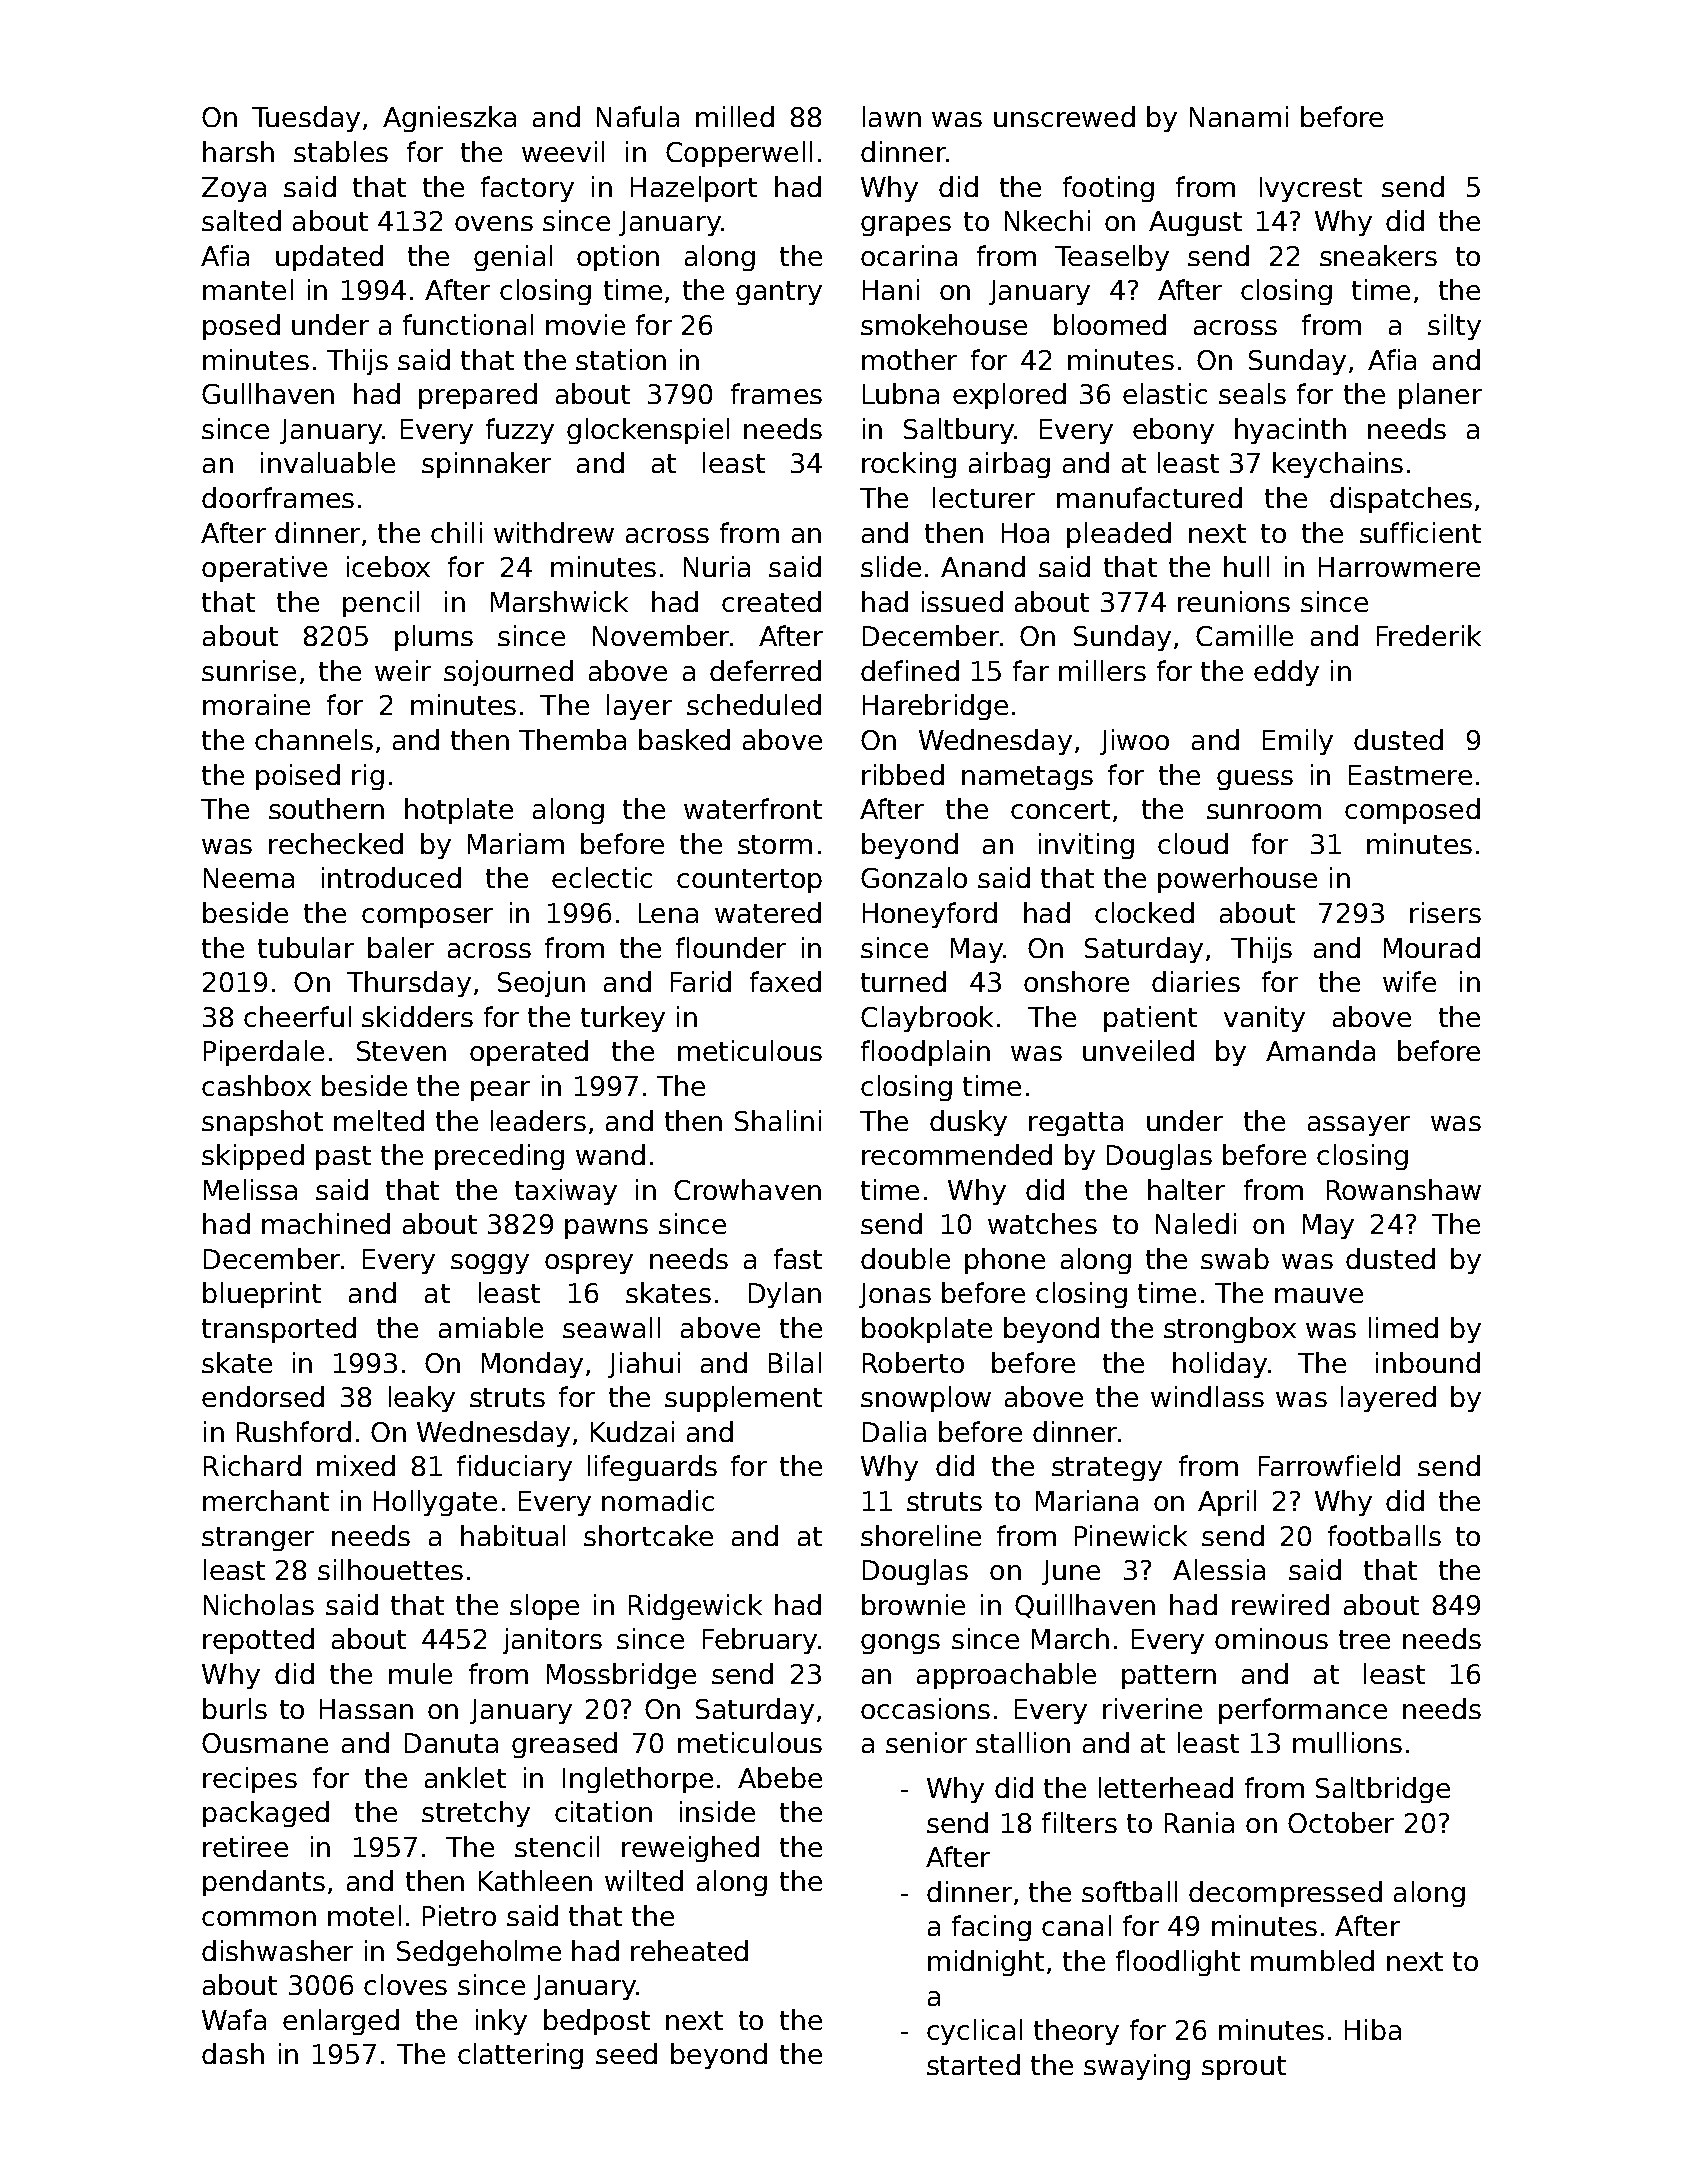 The width and height of the screenshot is (1683, 2178). Describe the element at coordinates (1410, 775) in the screenshot. I see `Eastmere` at that location.
